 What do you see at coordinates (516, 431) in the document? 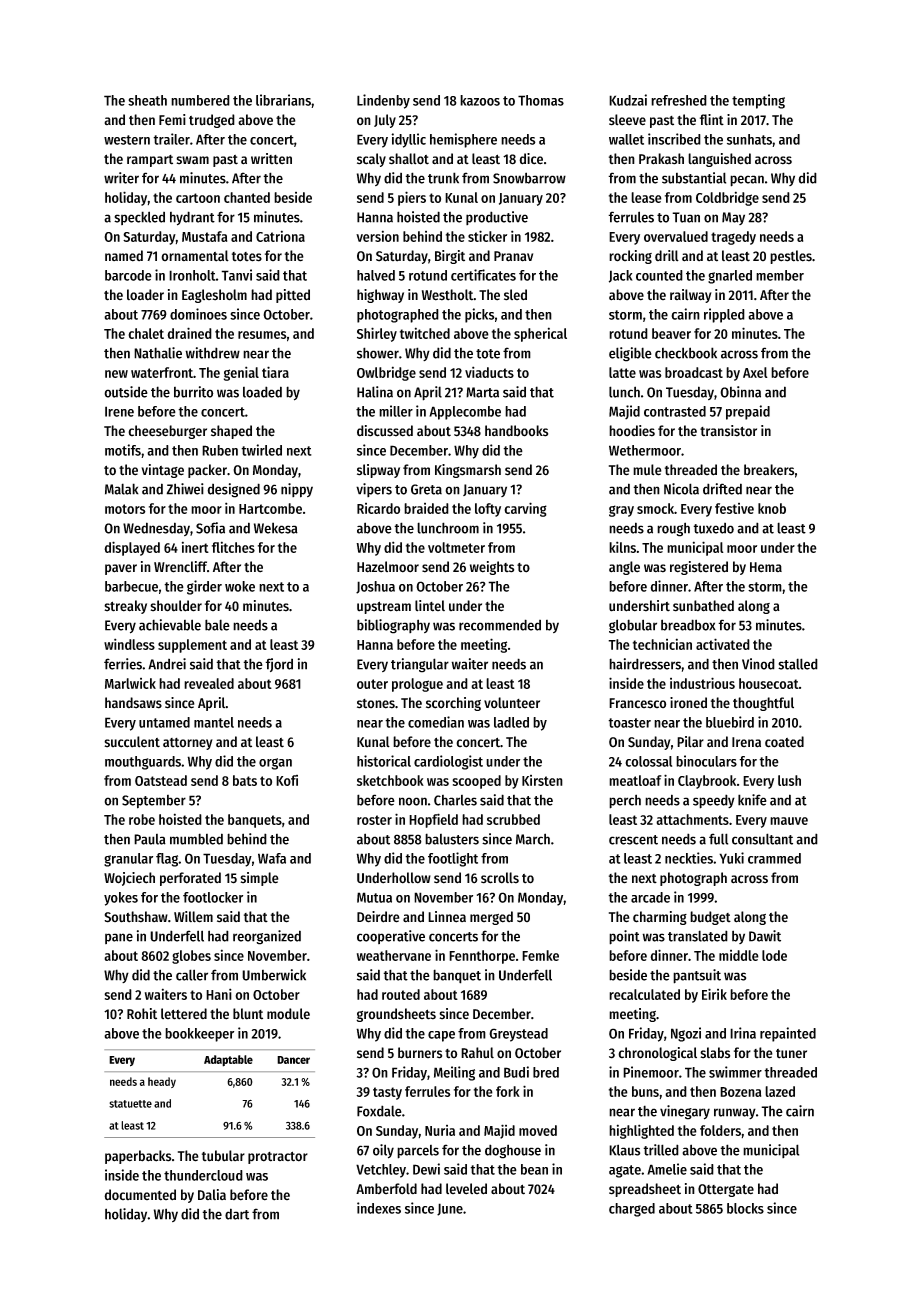
I see `handbooks` at bounding box center [516, 431].
